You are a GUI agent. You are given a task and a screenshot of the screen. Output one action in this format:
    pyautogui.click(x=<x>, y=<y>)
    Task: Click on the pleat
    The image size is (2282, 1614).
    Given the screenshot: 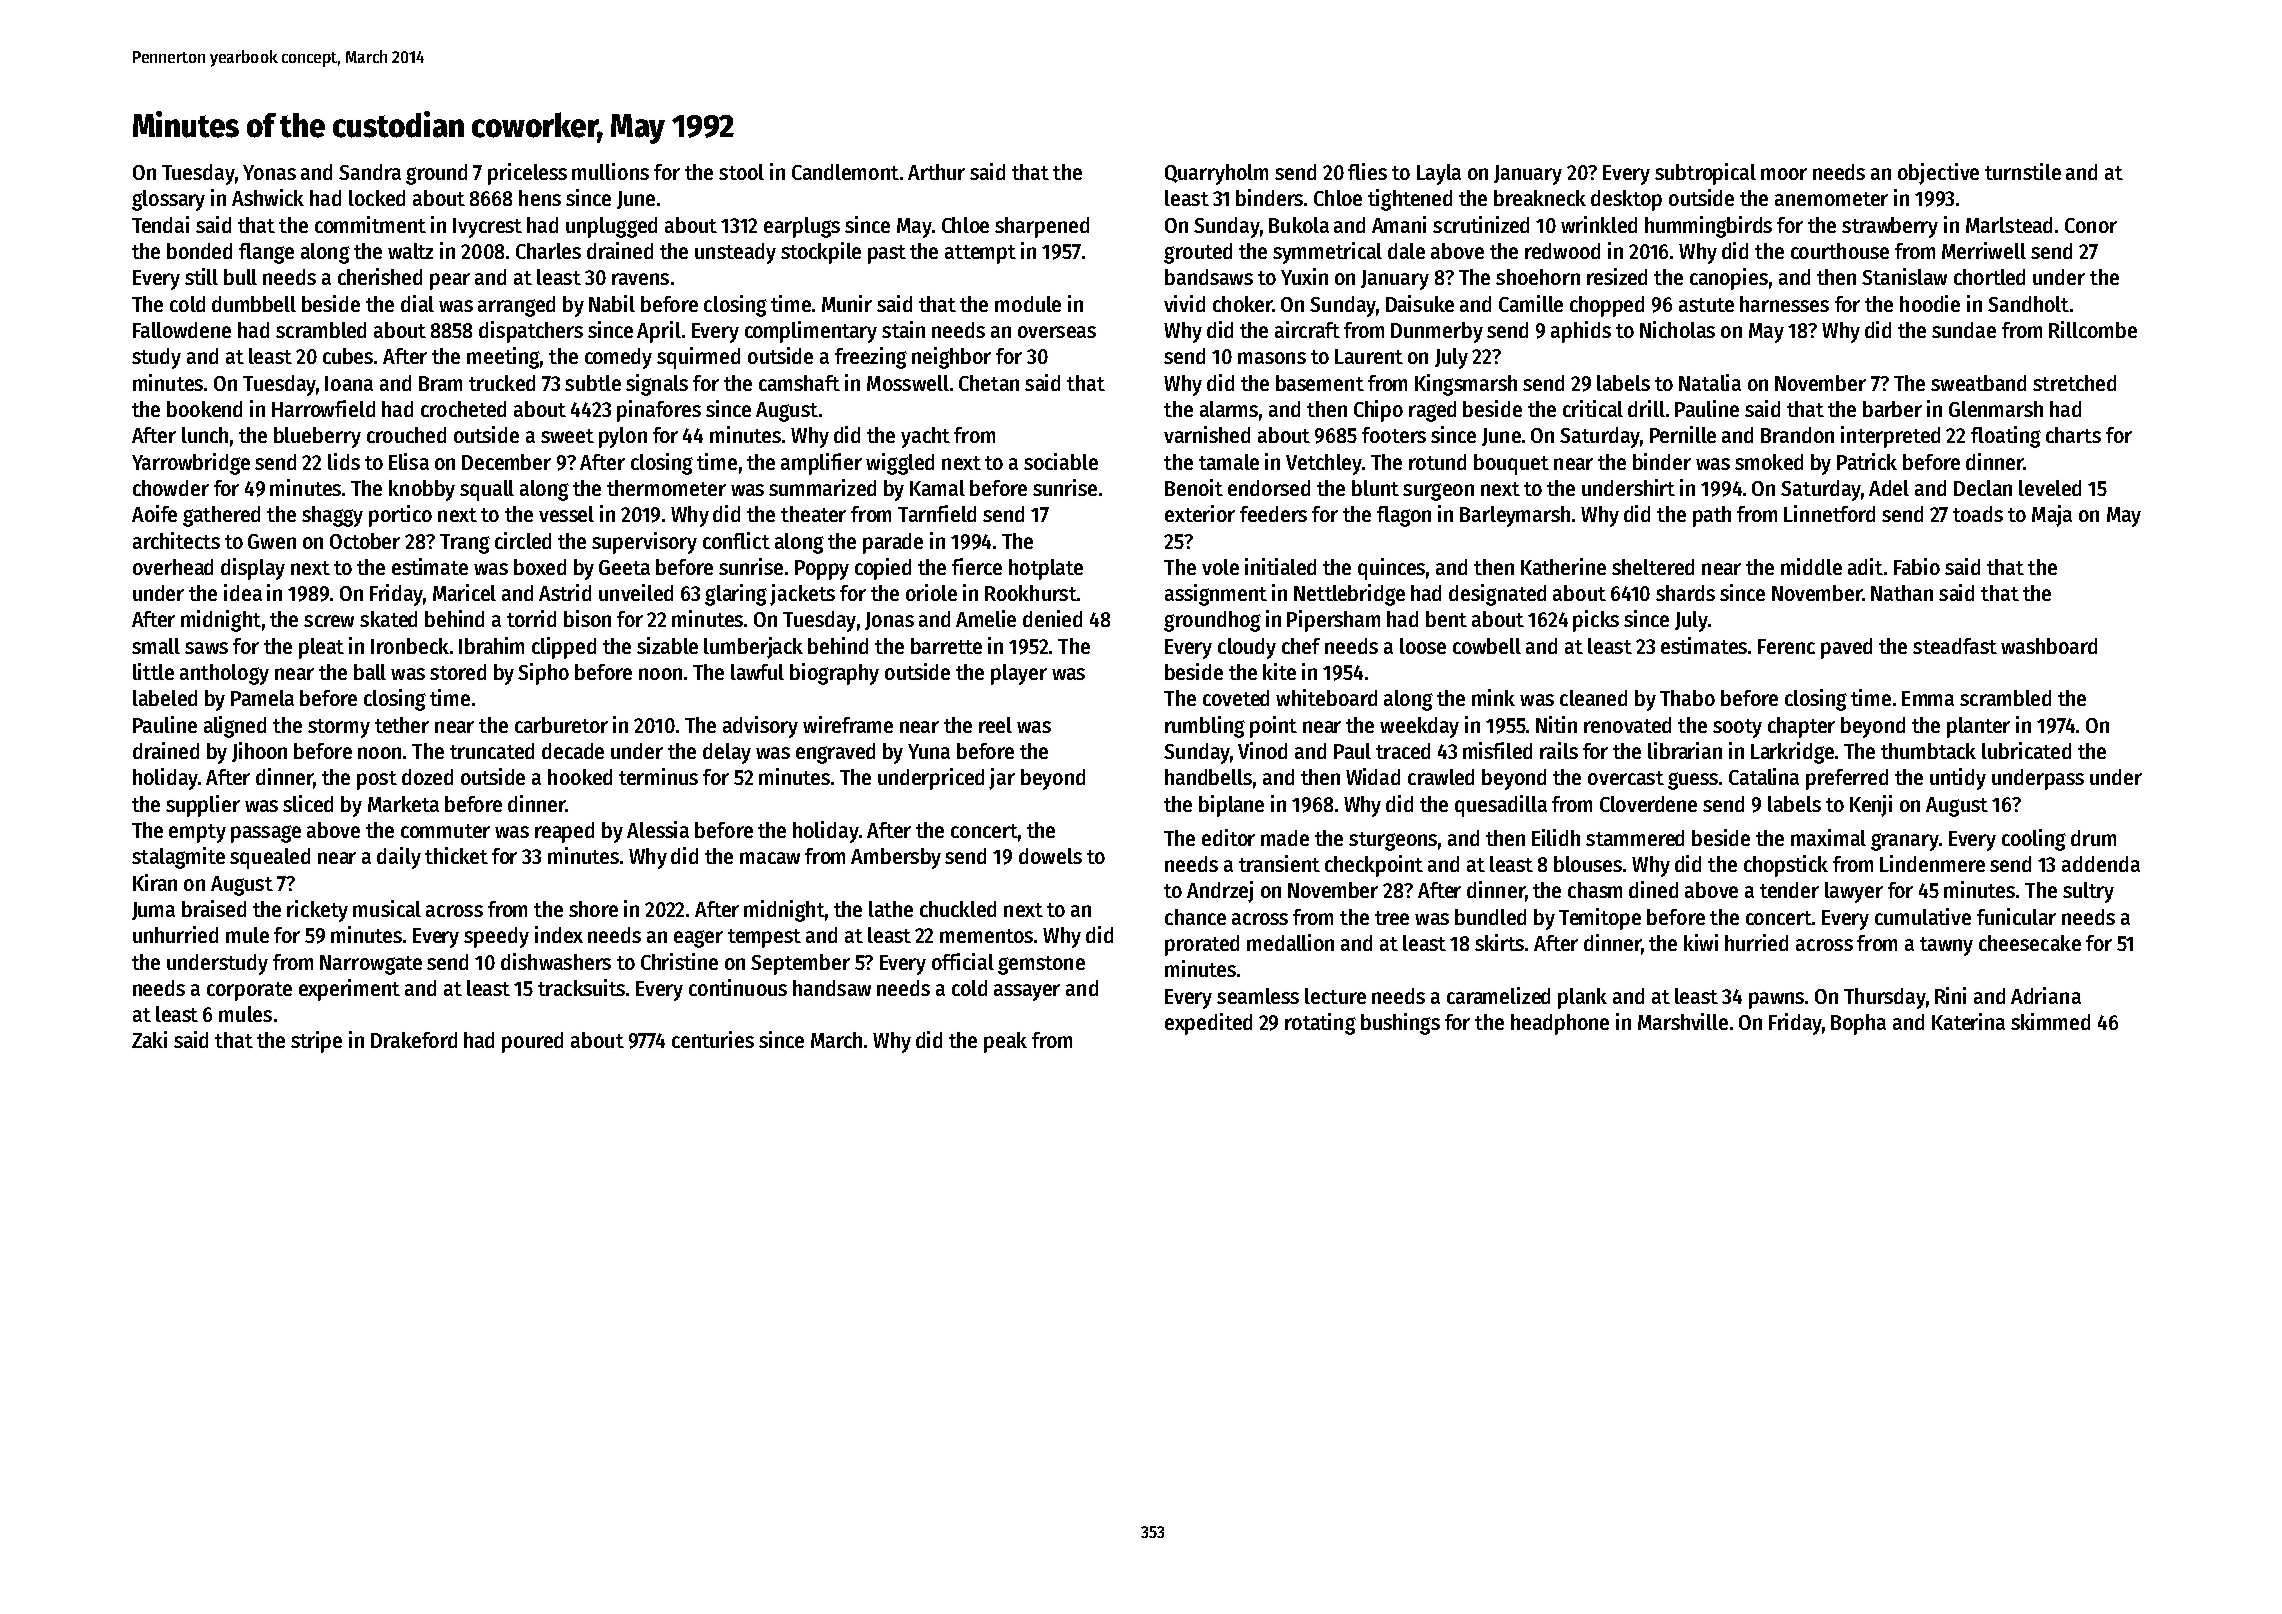 What is the action you would take?
    pyautogui.click(x=321, y=648)
